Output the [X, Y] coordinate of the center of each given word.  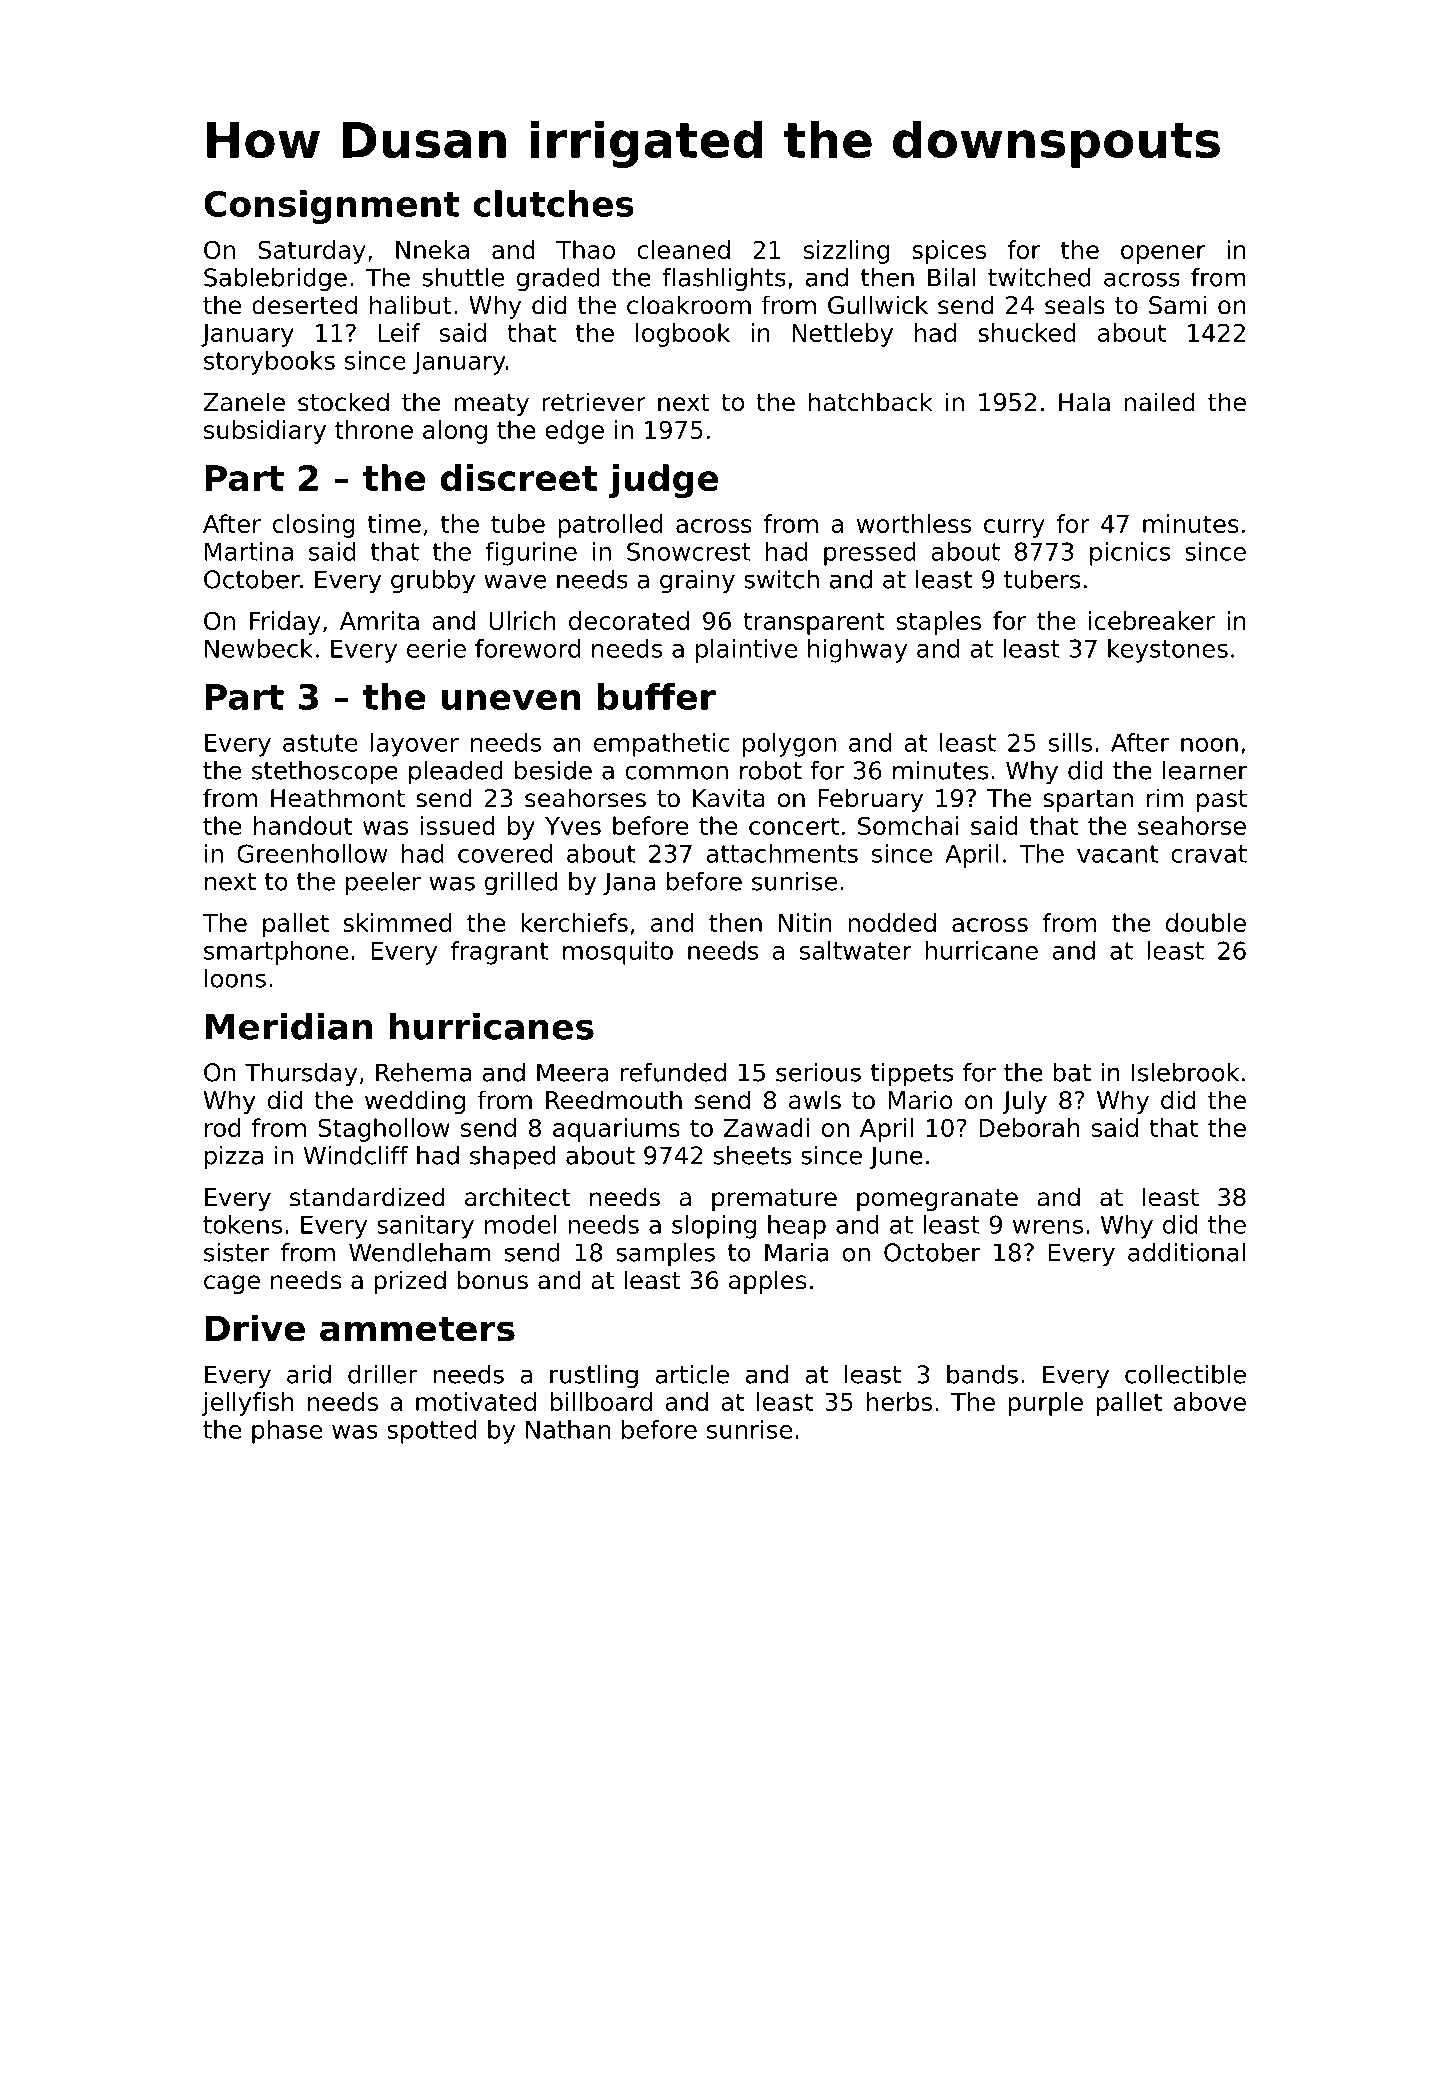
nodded [892, 922]
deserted [304, 305]
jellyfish [248, 1404]
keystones [1168, 651]
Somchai [908, 825]
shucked [1027, 332]
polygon [789, 745]
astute [320, 743]
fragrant [499, 953]
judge [663, 481]
